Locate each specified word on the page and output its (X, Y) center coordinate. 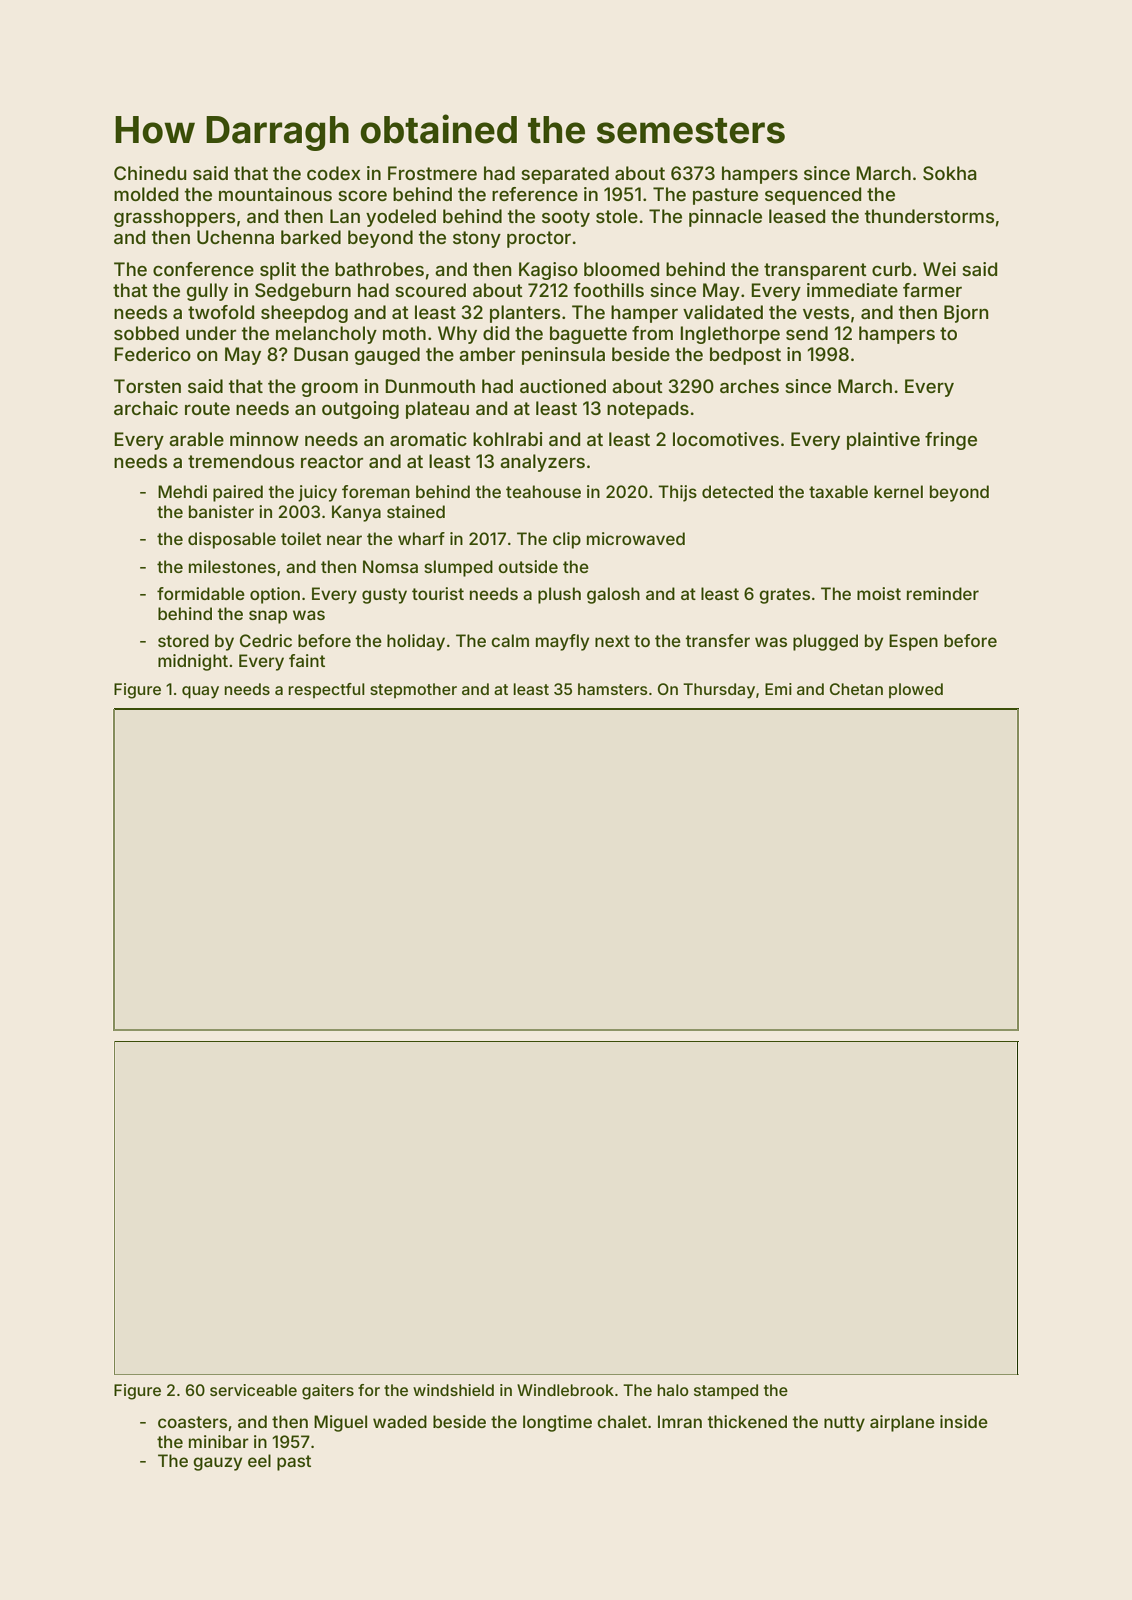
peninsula (563, 356)
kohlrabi (508, 439)
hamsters (613, 689)
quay (200, 692)
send (807, 333)
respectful (326, 690)
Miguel (340, 1423)
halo (673, 1390)
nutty (844, 1424)
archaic (146, 408)
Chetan (856, 689)
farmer (932, 290)
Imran (680, 1421)
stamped (726, 1392)
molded (146, 194)
